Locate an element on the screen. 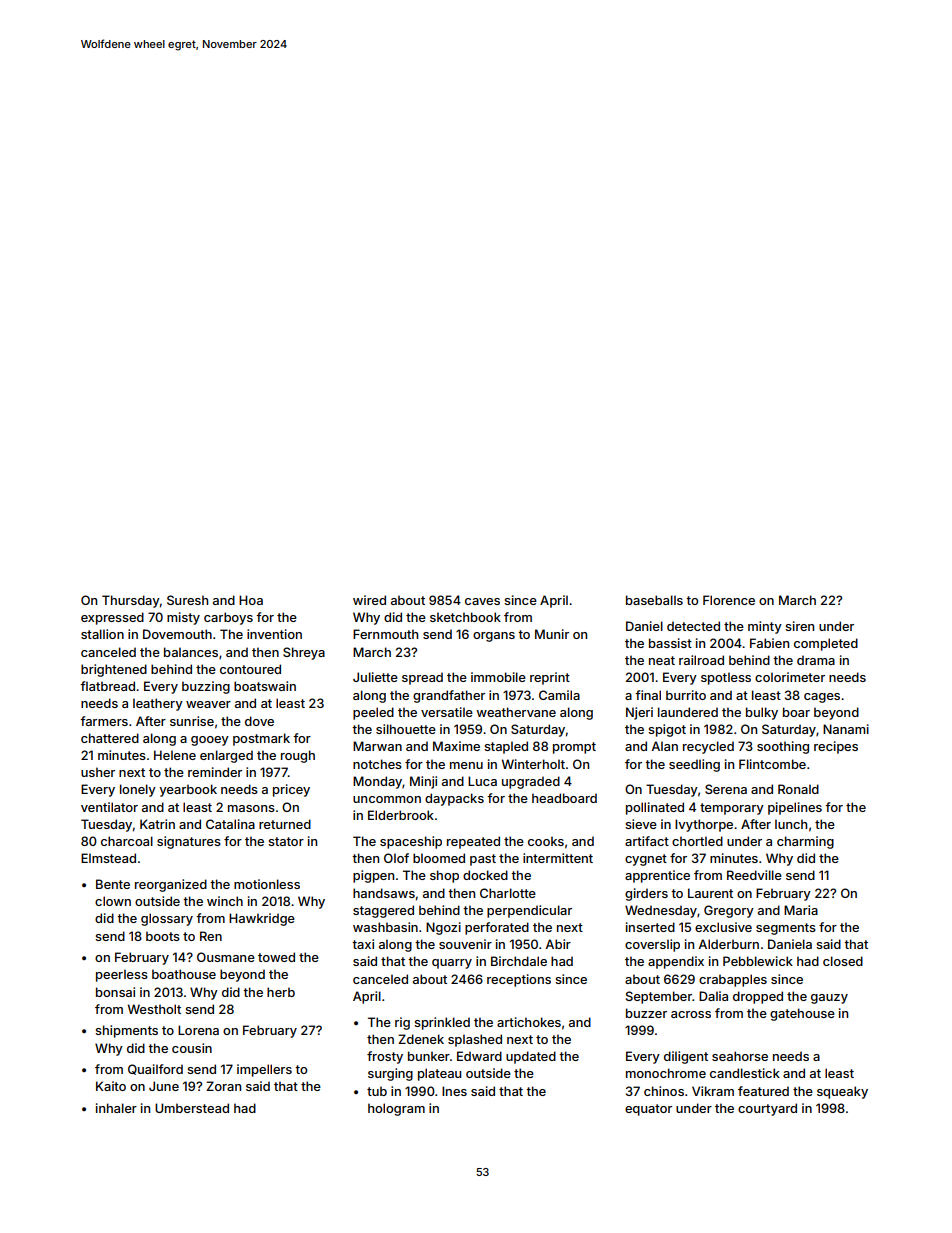 This screenshot has height=1233, width=952. Suresh is located at coordinates (187, 600).
